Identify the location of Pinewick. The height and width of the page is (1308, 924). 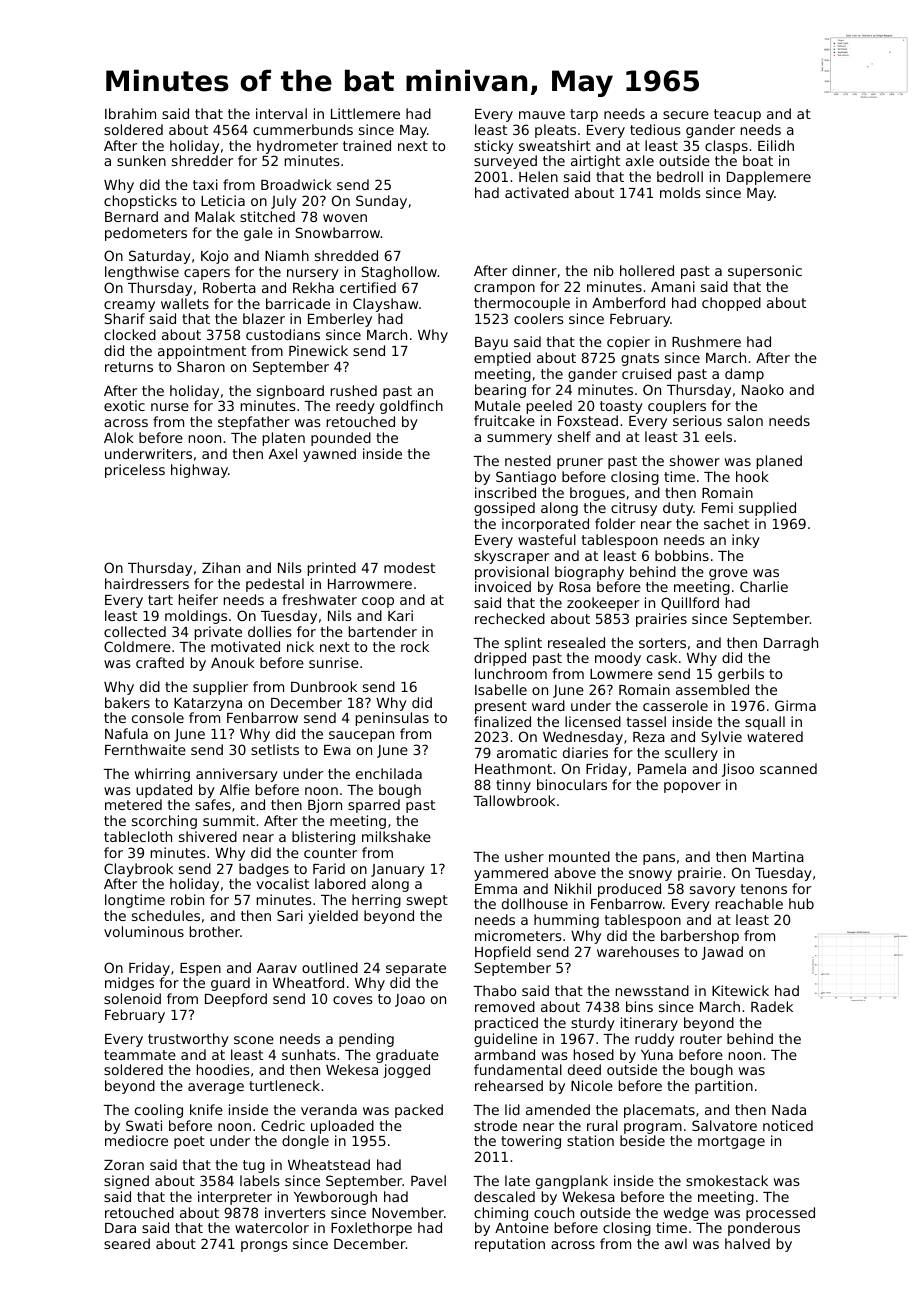
(318, 350).
